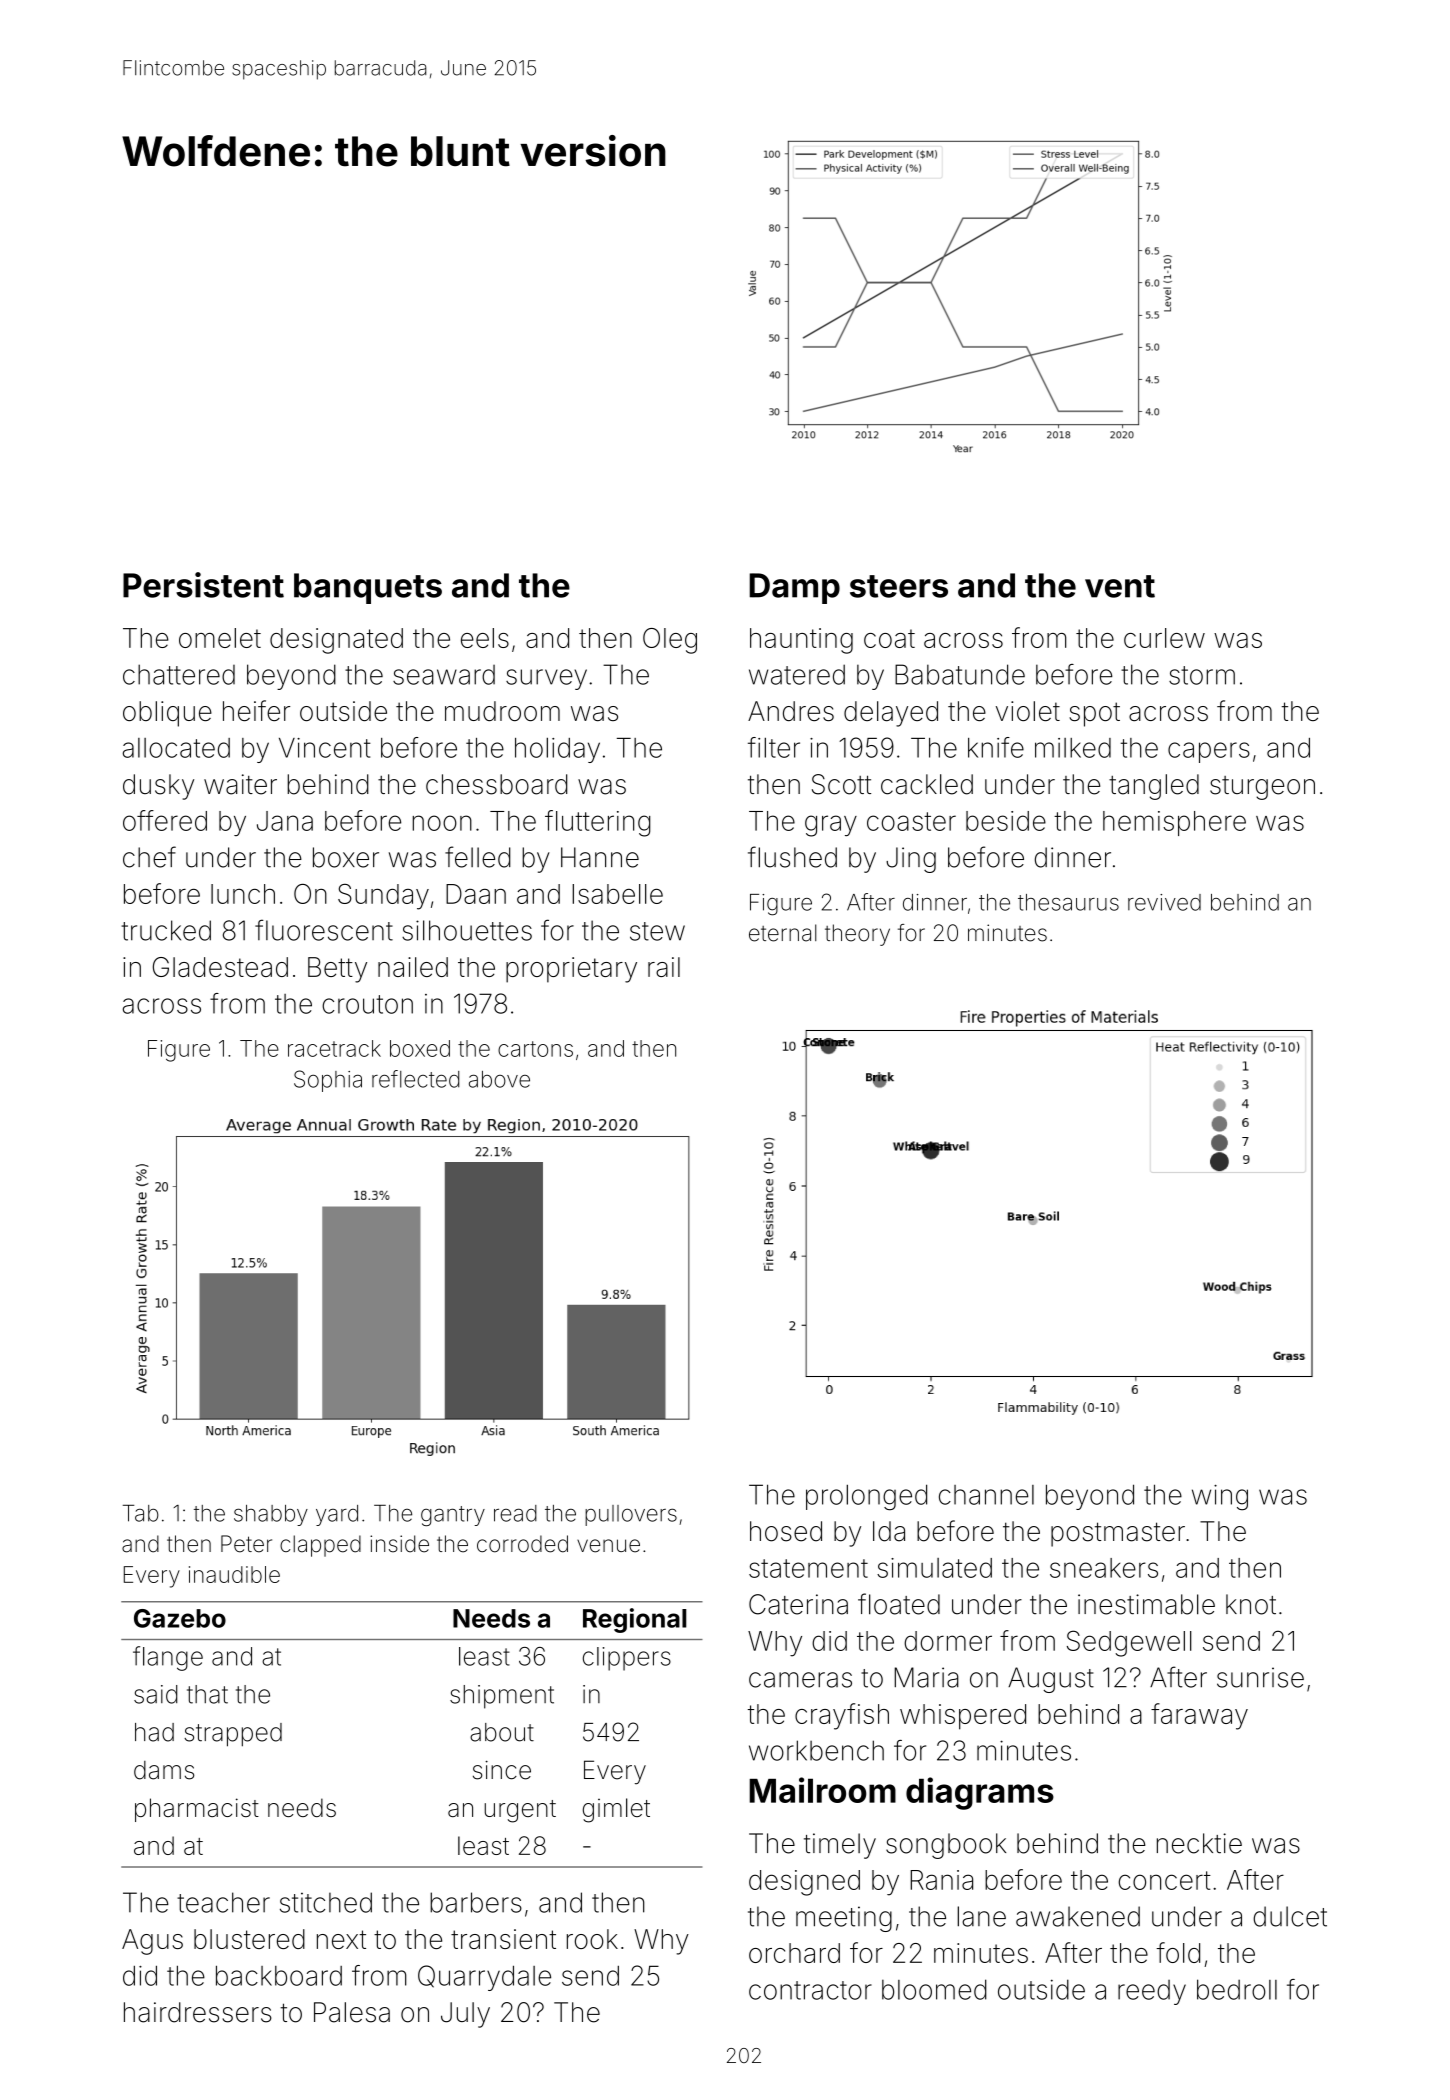 The width and height of the screenshot is (1450, 2100). I want to click on Agus, so click(152, 1942).
